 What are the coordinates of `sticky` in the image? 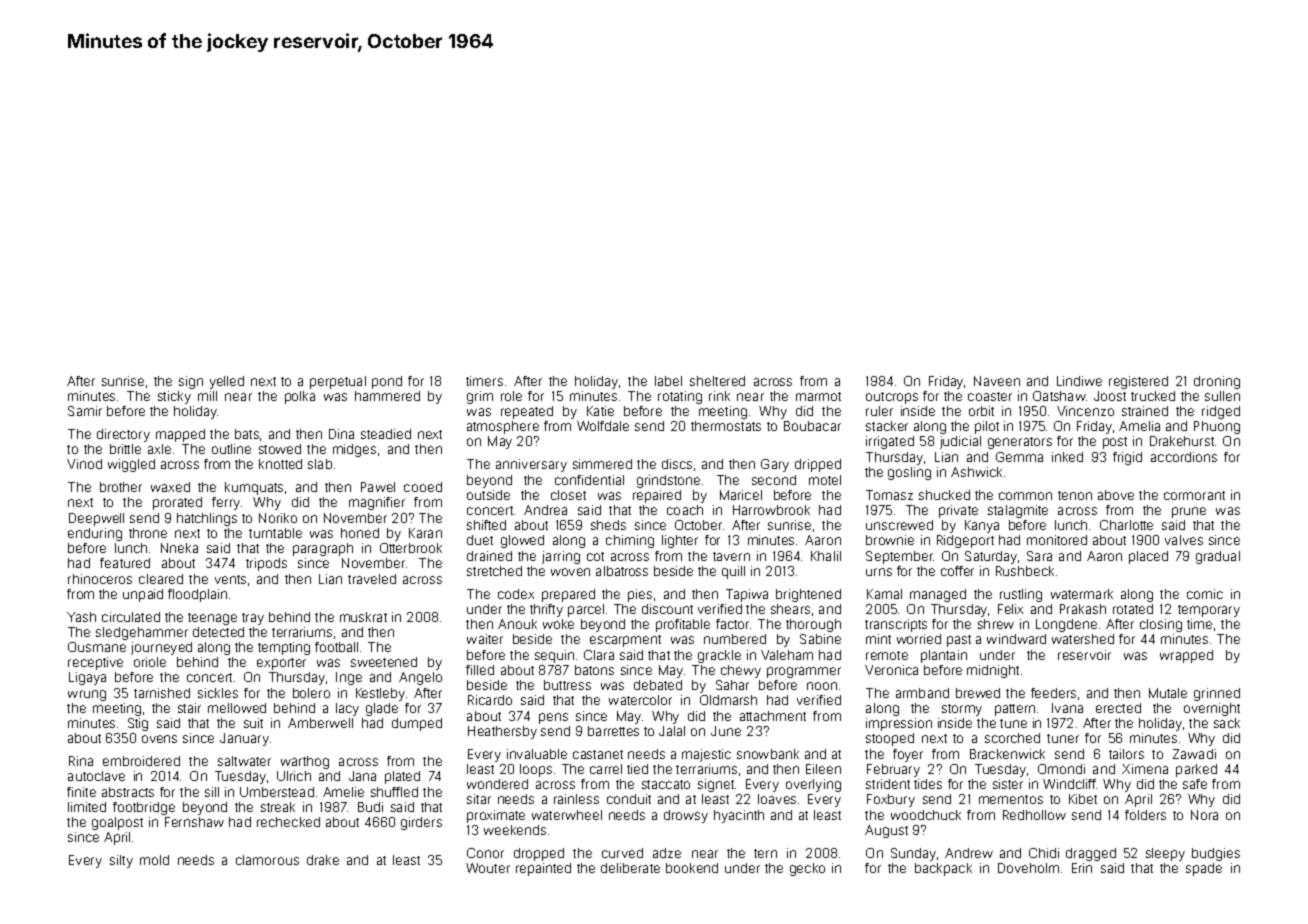 It's located at (174, 397).
